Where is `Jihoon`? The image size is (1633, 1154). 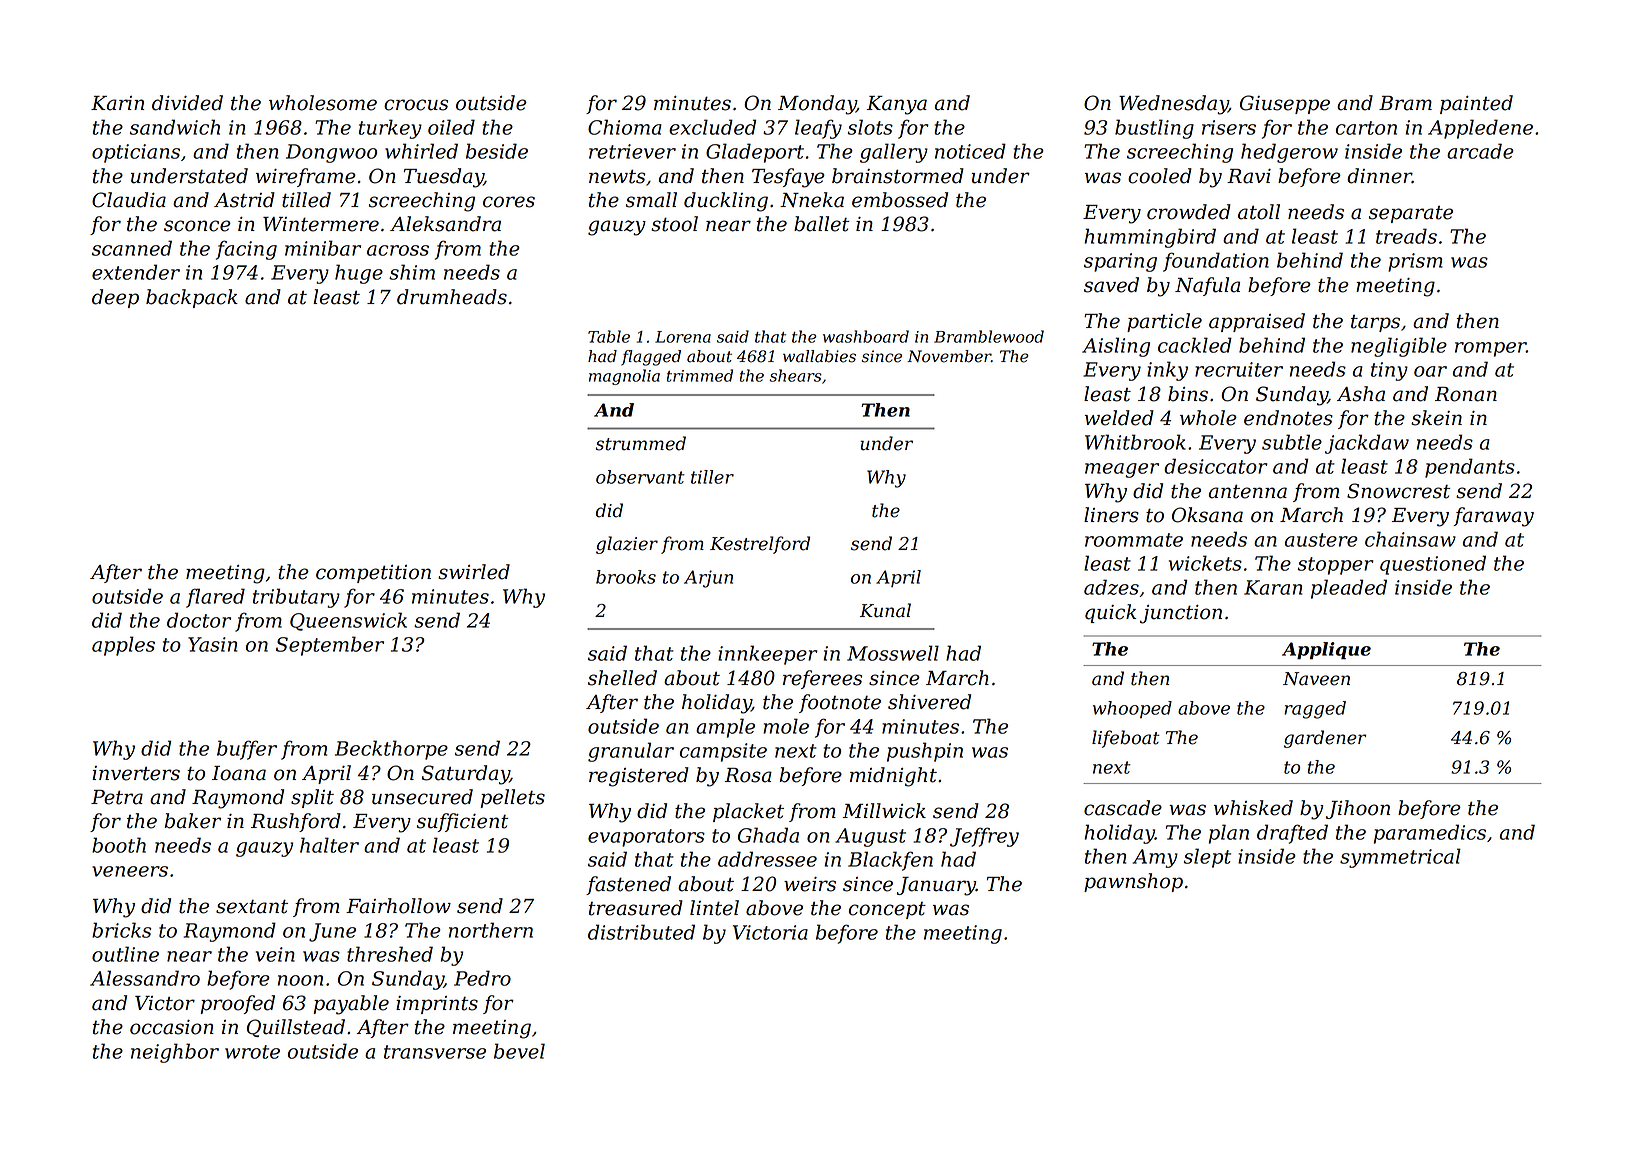
Jihoon is located at coordinates (1358, 809).
